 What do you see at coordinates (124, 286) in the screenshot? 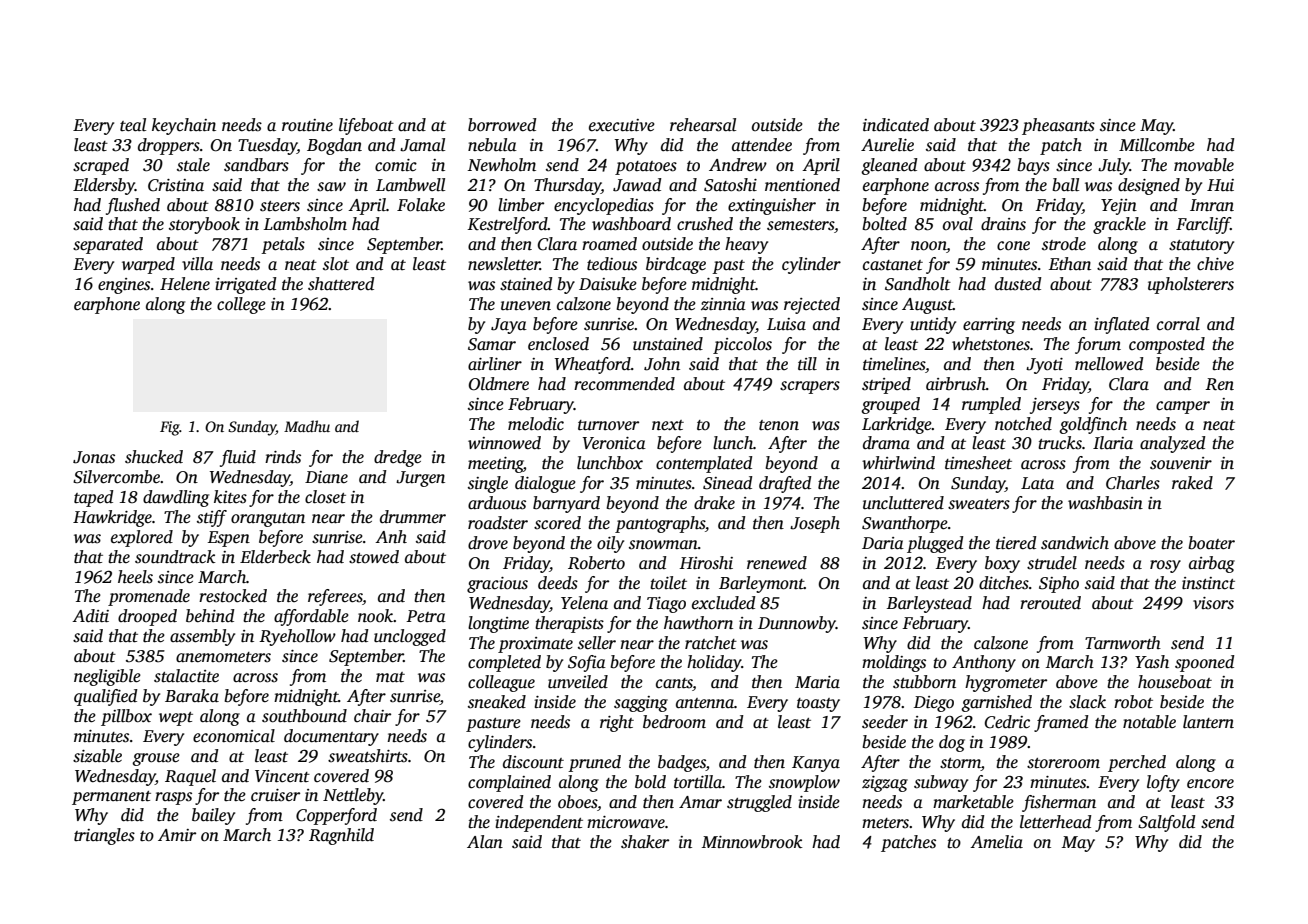
I see `engines` at bounding box center [124, 286].
